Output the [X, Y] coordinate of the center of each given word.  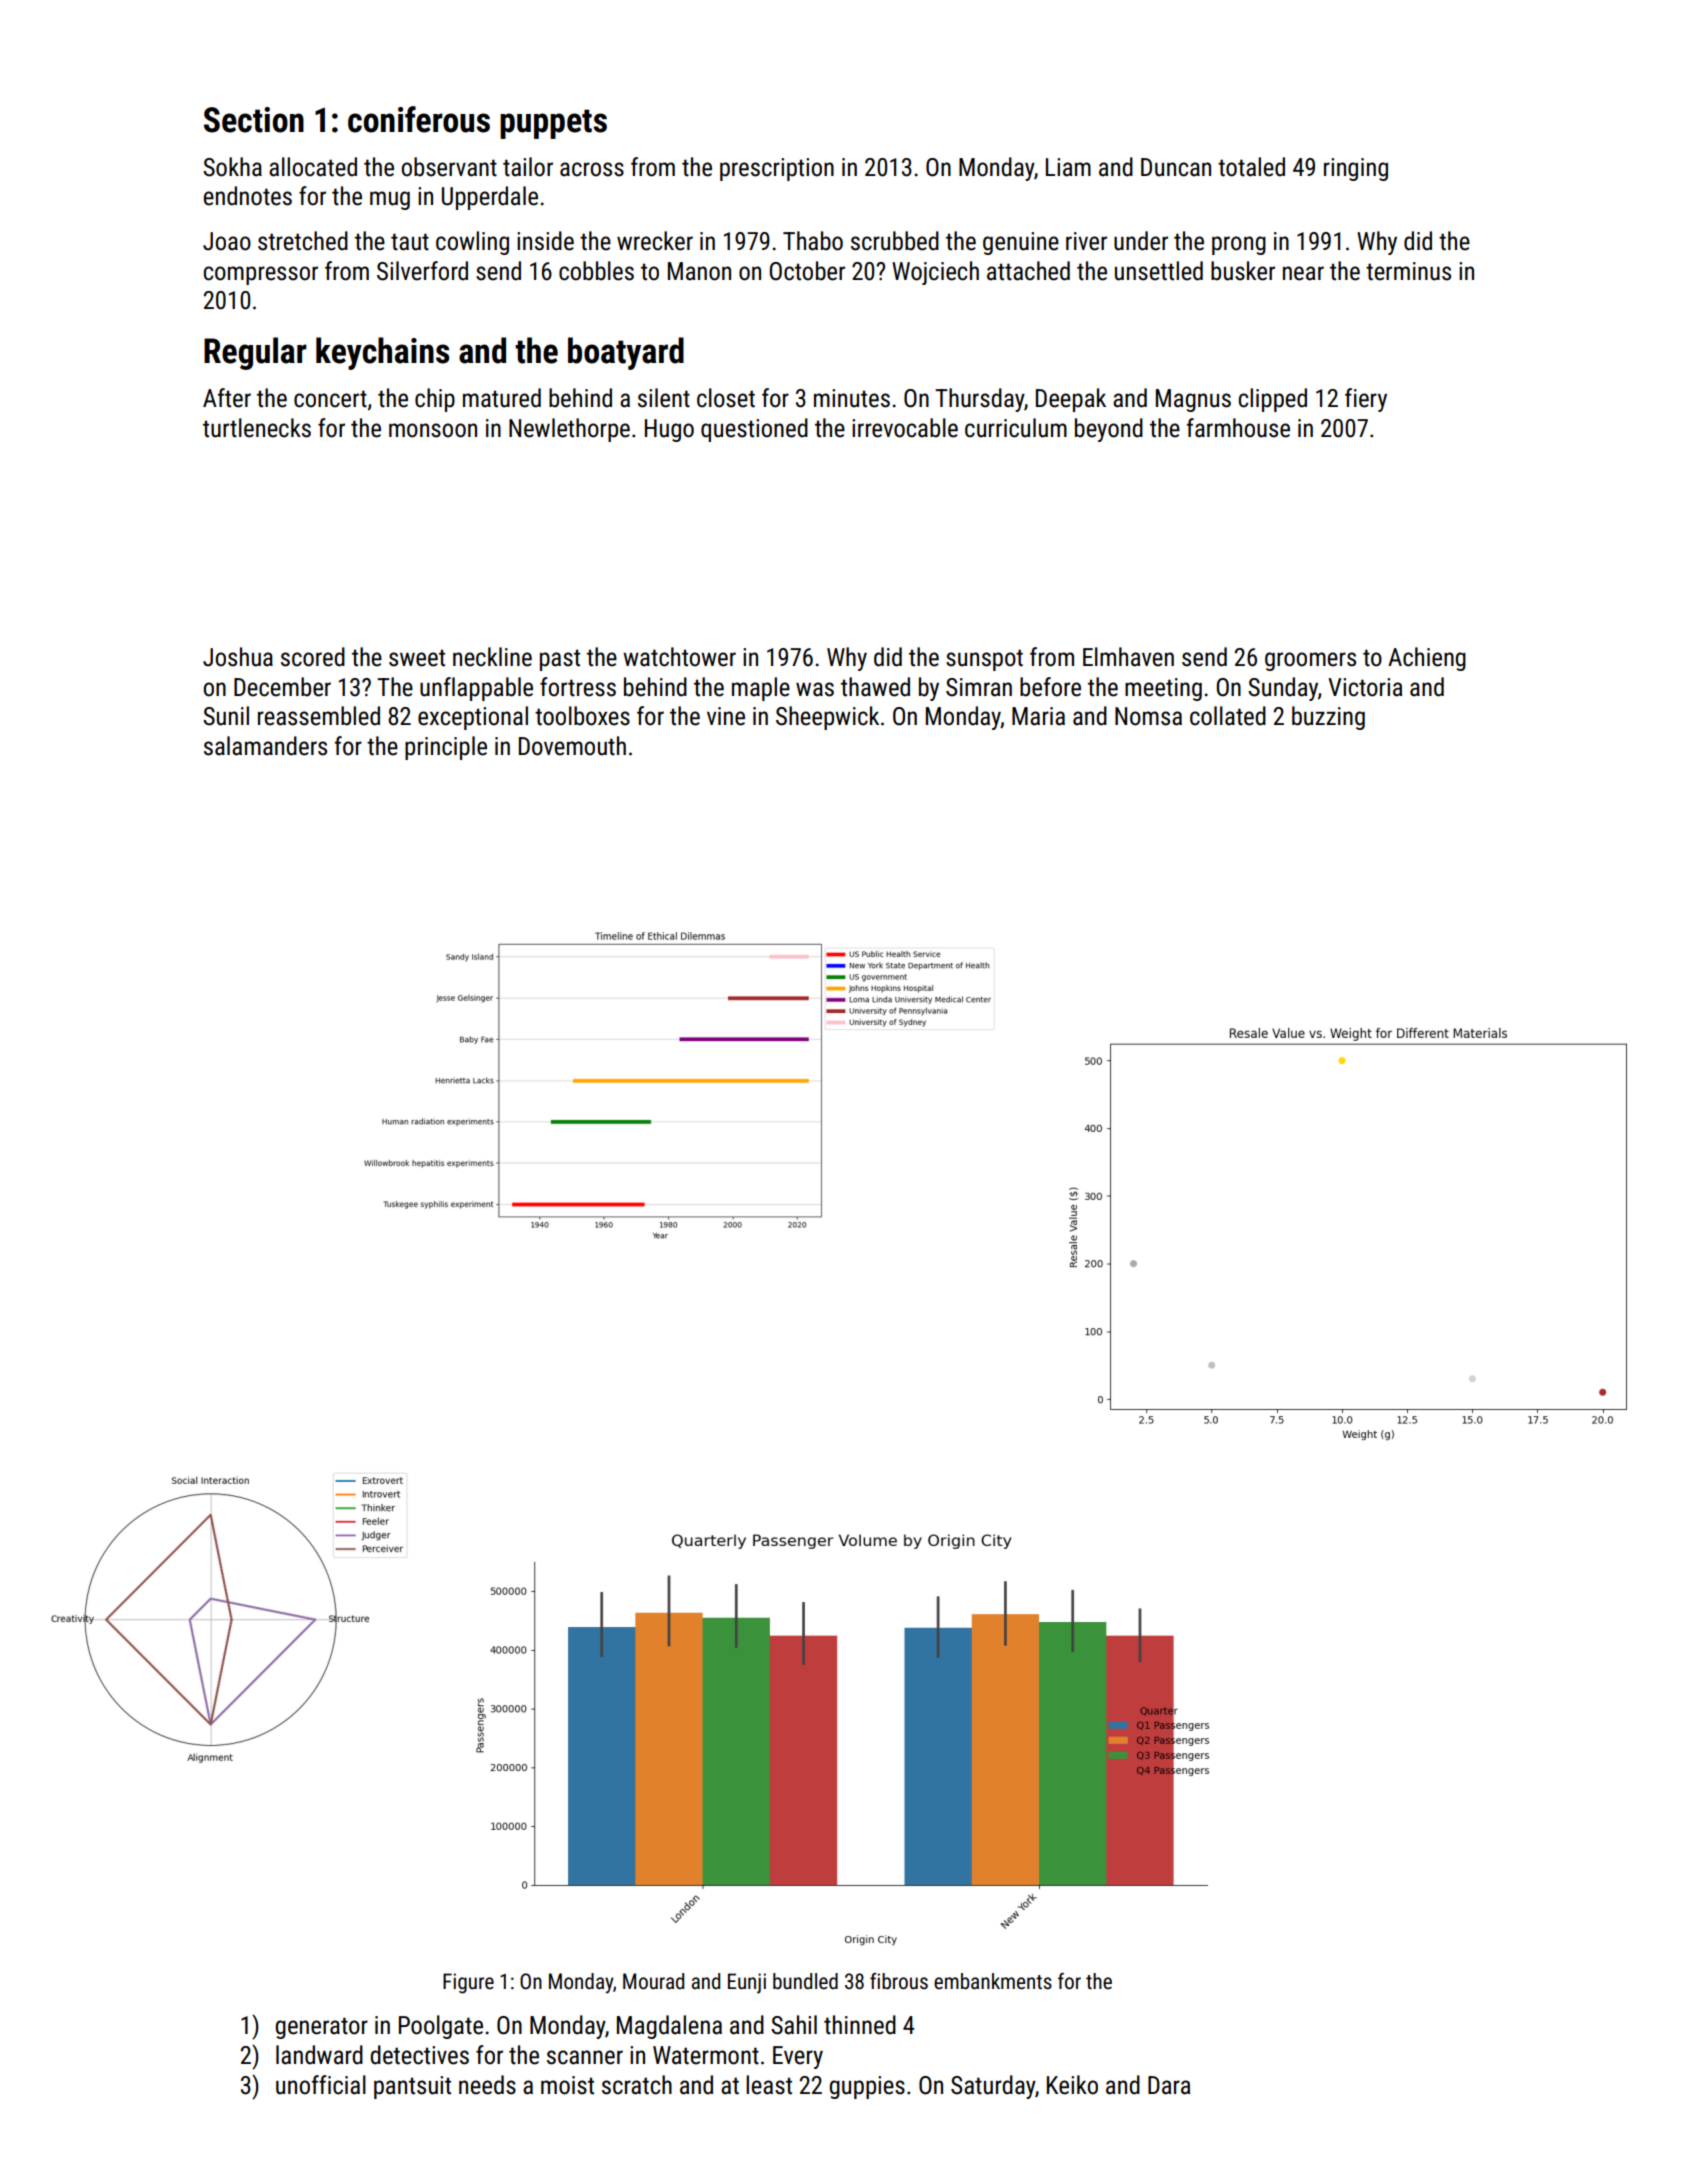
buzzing [1328, 718]
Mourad [653, 1981]
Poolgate [441, 2027]
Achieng [1427, 659]
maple [761, 689]
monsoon [433, 430]
